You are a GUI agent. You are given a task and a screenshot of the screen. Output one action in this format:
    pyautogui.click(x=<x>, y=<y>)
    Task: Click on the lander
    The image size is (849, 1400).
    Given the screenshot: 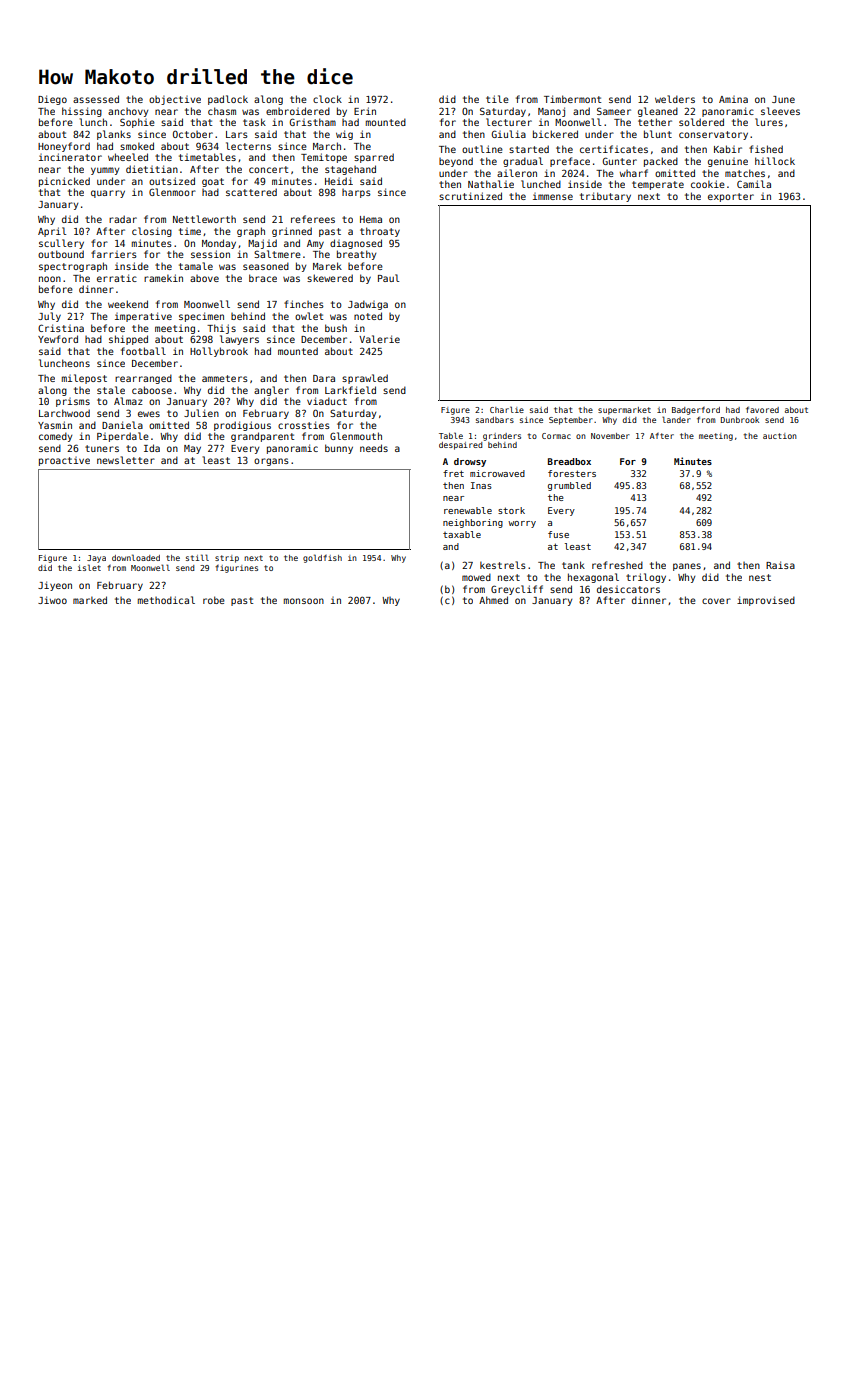 What is the action you would take?
    pyautogui.click(x=676, y=419)
